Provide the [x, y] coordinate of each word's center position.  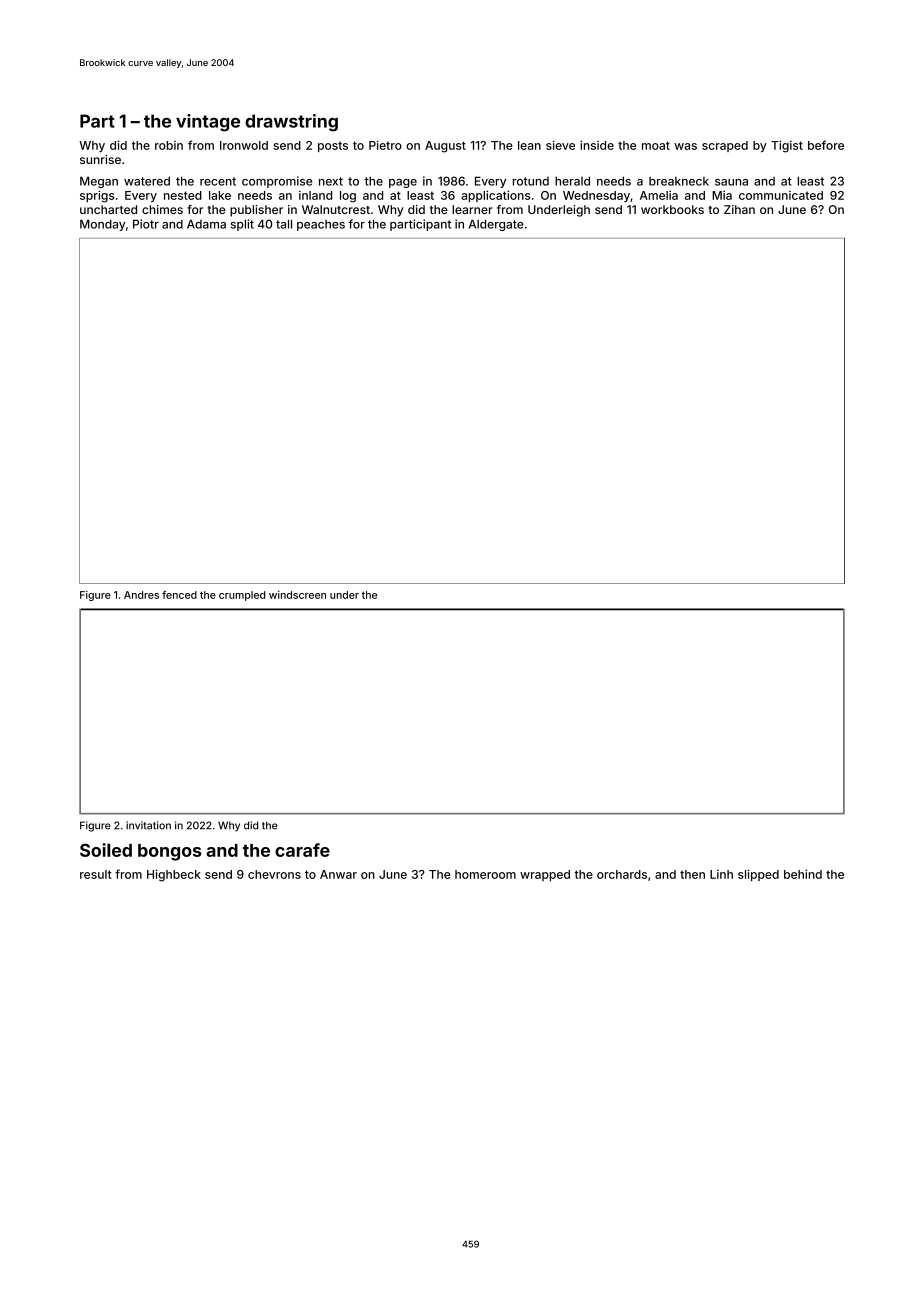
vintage [208, 123]
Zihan [739, 209]
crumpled [242, 596]
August [445, 147]
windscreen [297, 595]
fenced [179, 595]
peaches [321, 225]
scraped [725, 146]
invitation [148, 825]
